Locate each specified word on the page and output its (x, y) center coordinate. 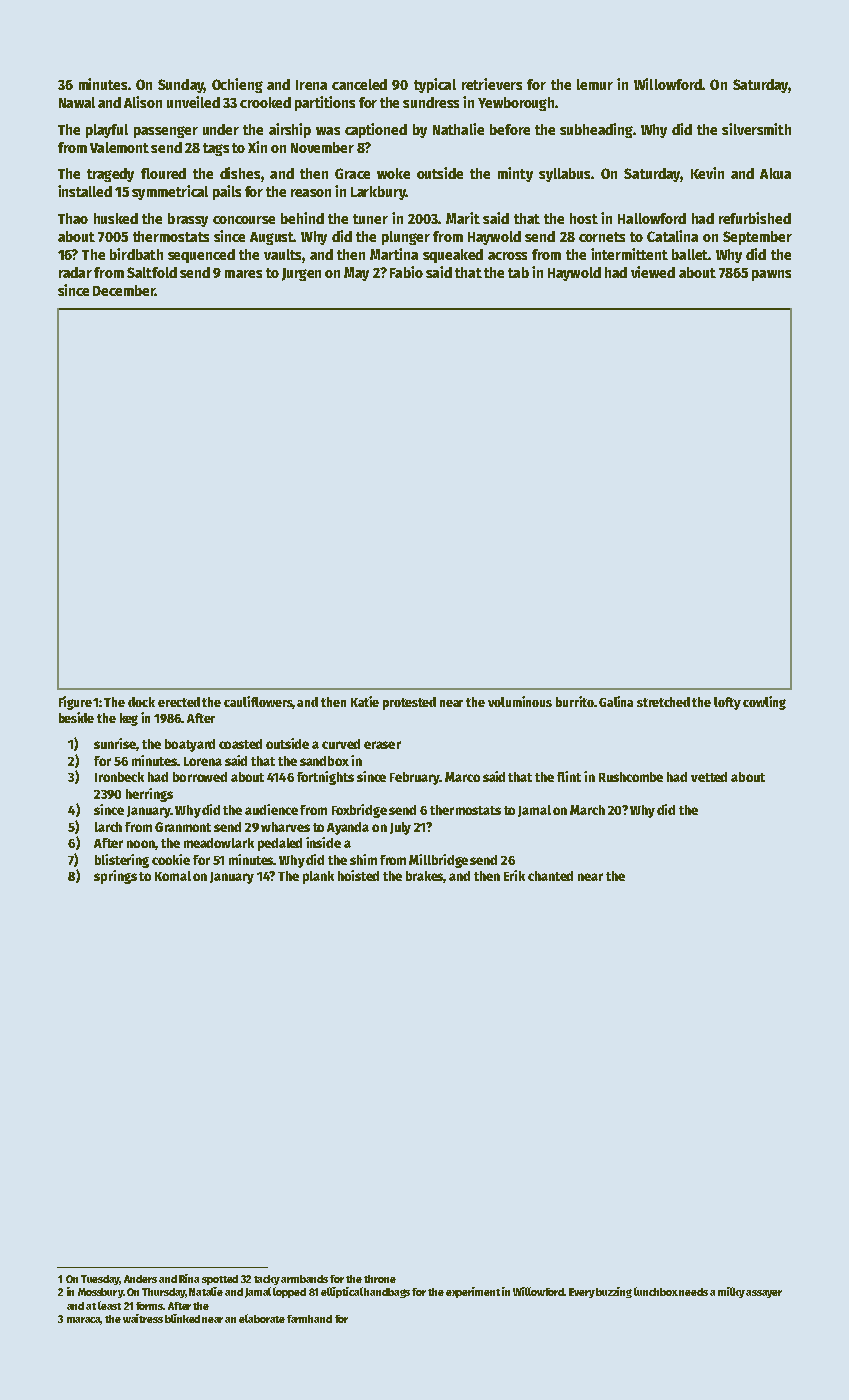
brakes (425, 877)
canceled (359, 84)
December (124, 290)
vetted (709, 777)
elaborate (262, 1318)
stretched (663, 702)
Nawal (77, 102)
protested (409, 703)
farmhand (309, 1319)
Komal (173, 876)
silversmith (756, 129)
